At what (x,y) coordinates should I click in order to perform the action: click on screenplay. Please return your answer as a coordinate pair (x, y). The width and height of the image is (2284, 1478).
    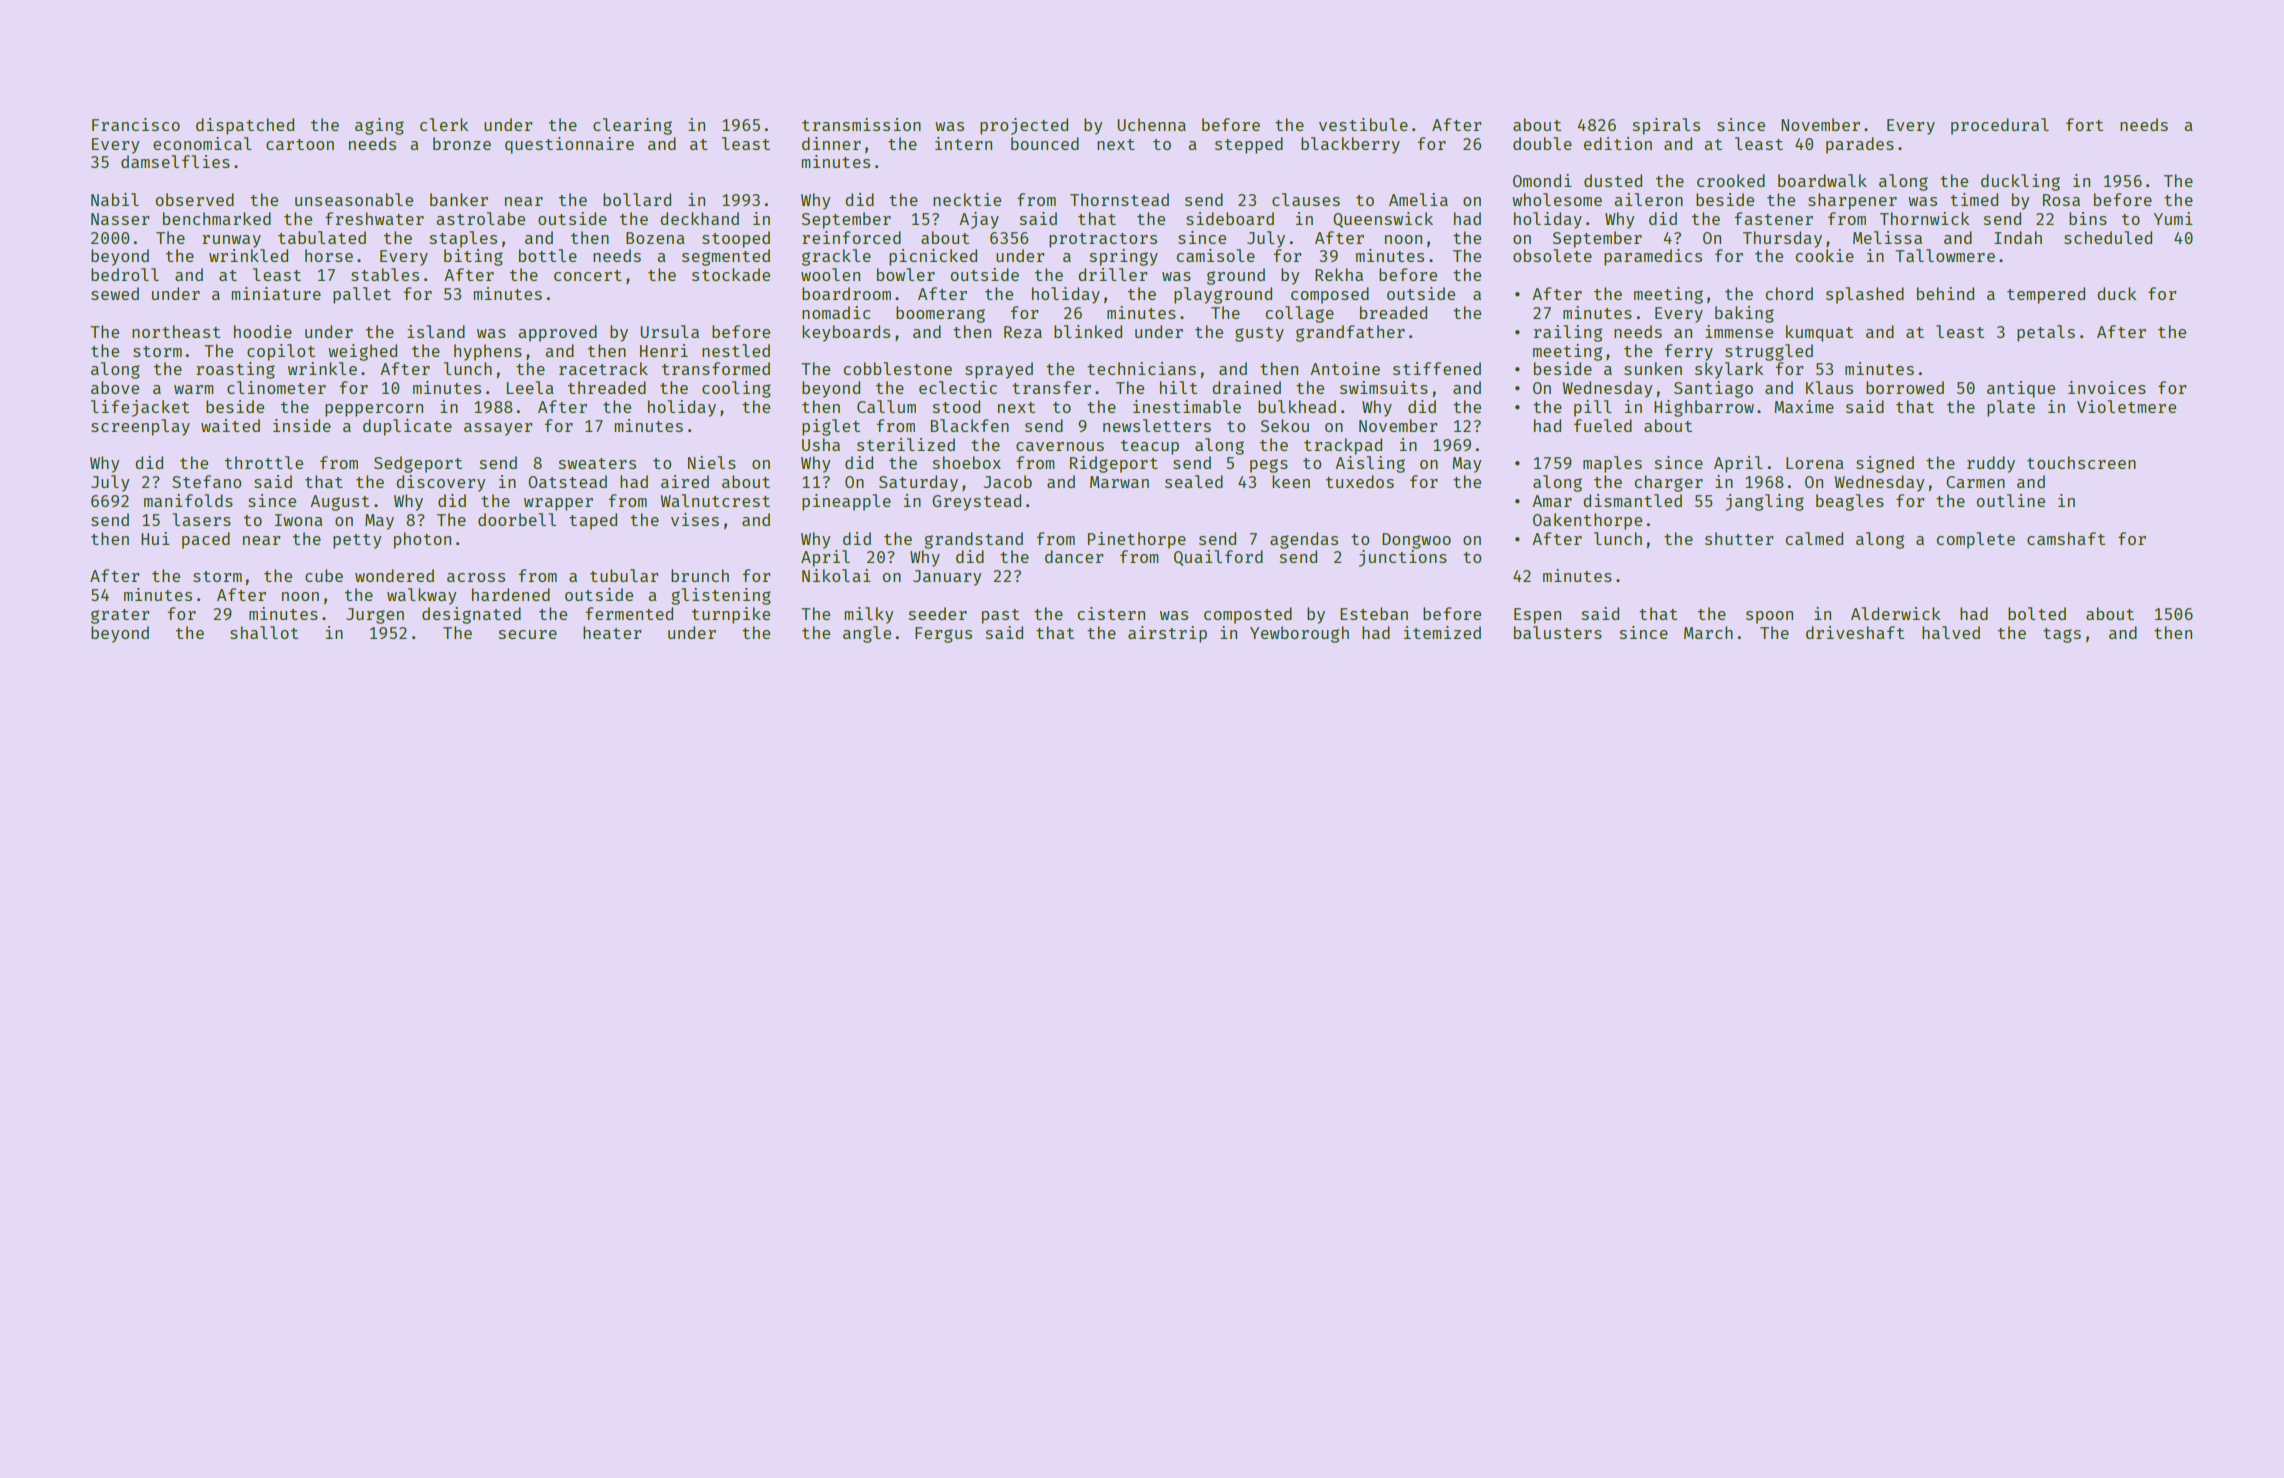
    Looking at the image, I should click on (140, 427).
